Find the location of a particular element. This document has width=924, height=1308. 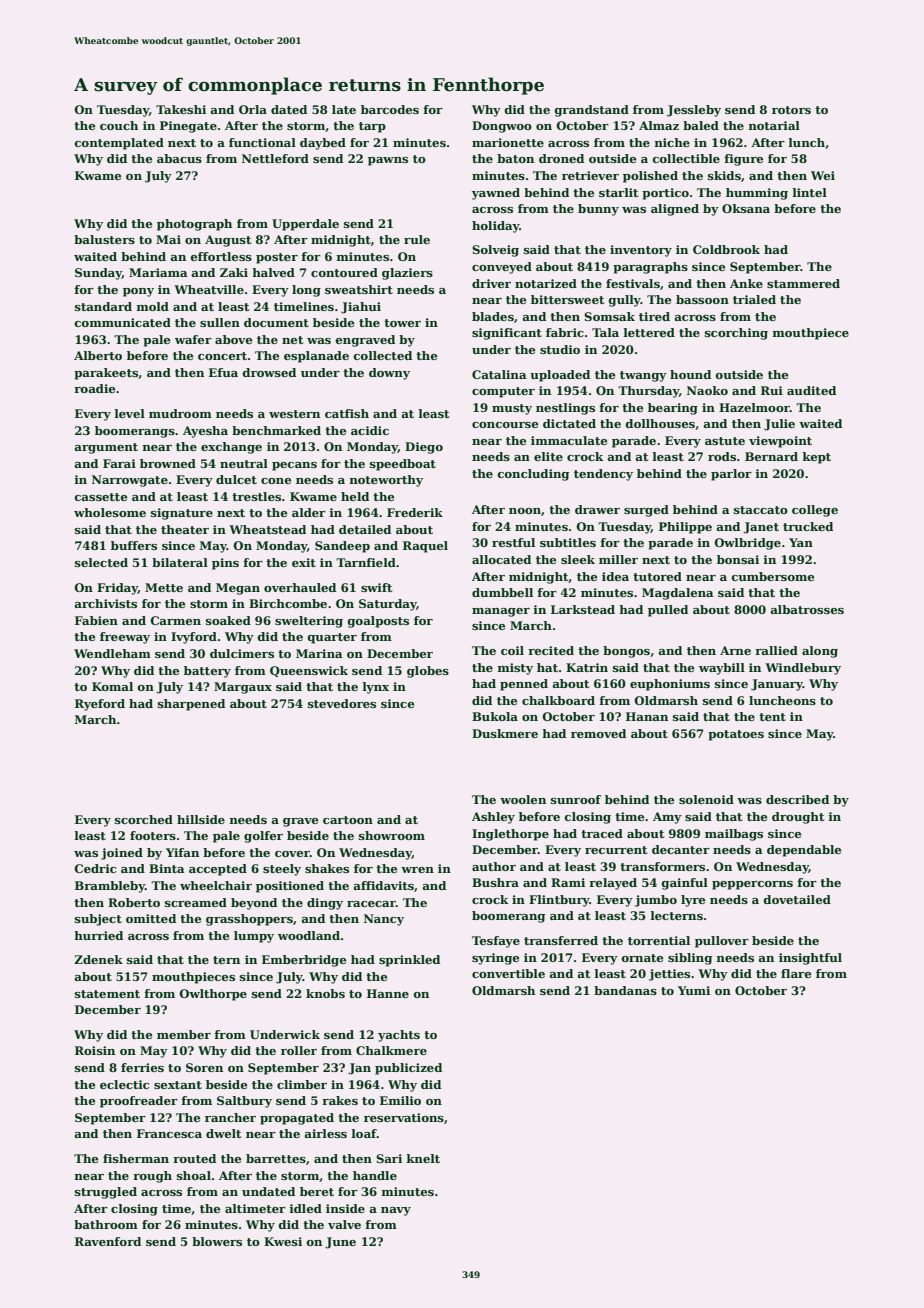

twangy is located at coordinates (643, 376).
